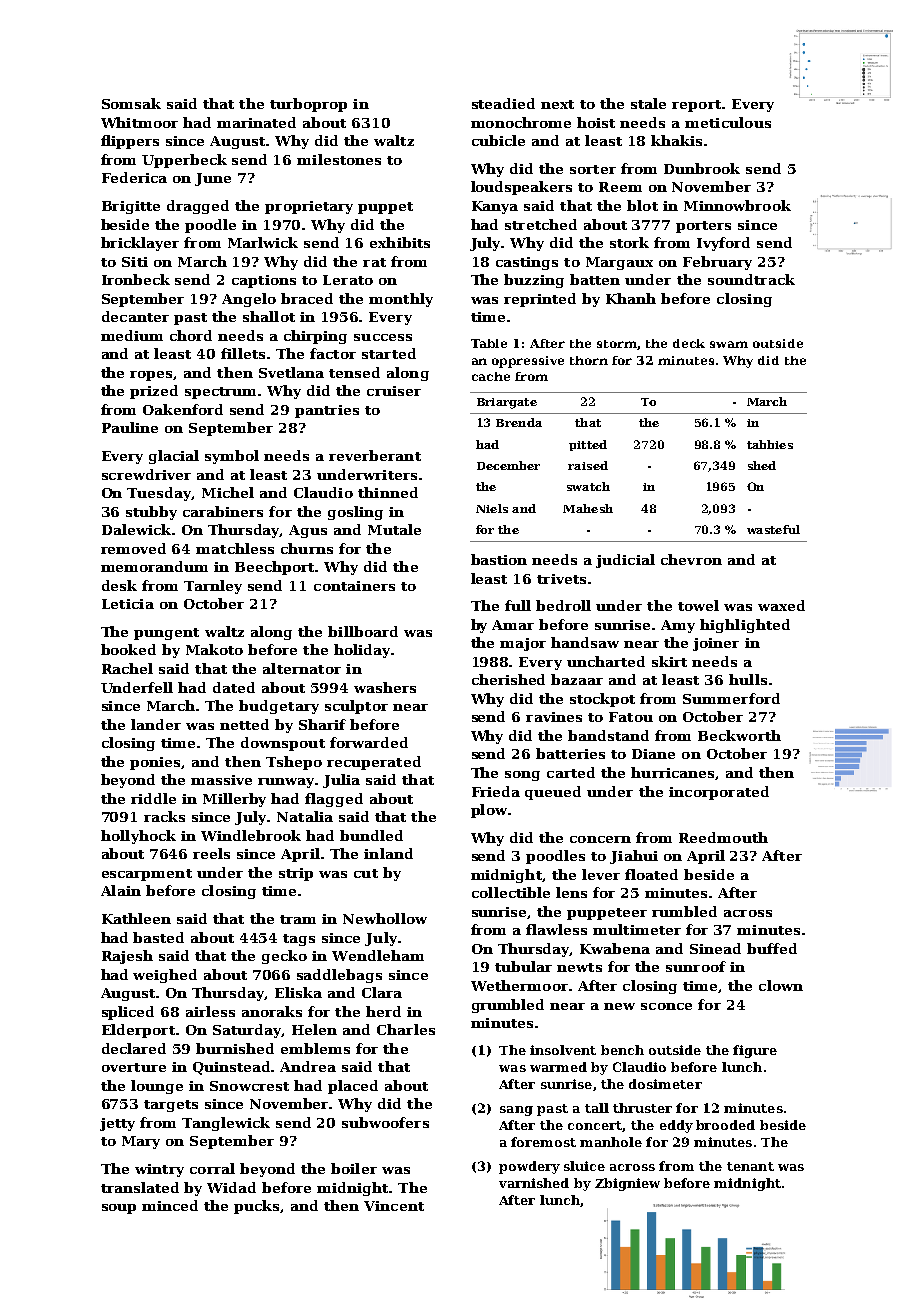 Image resolution: width=908 pixels, height=1316 pixels. I want to click on Kwabena, so click(615, 948).
